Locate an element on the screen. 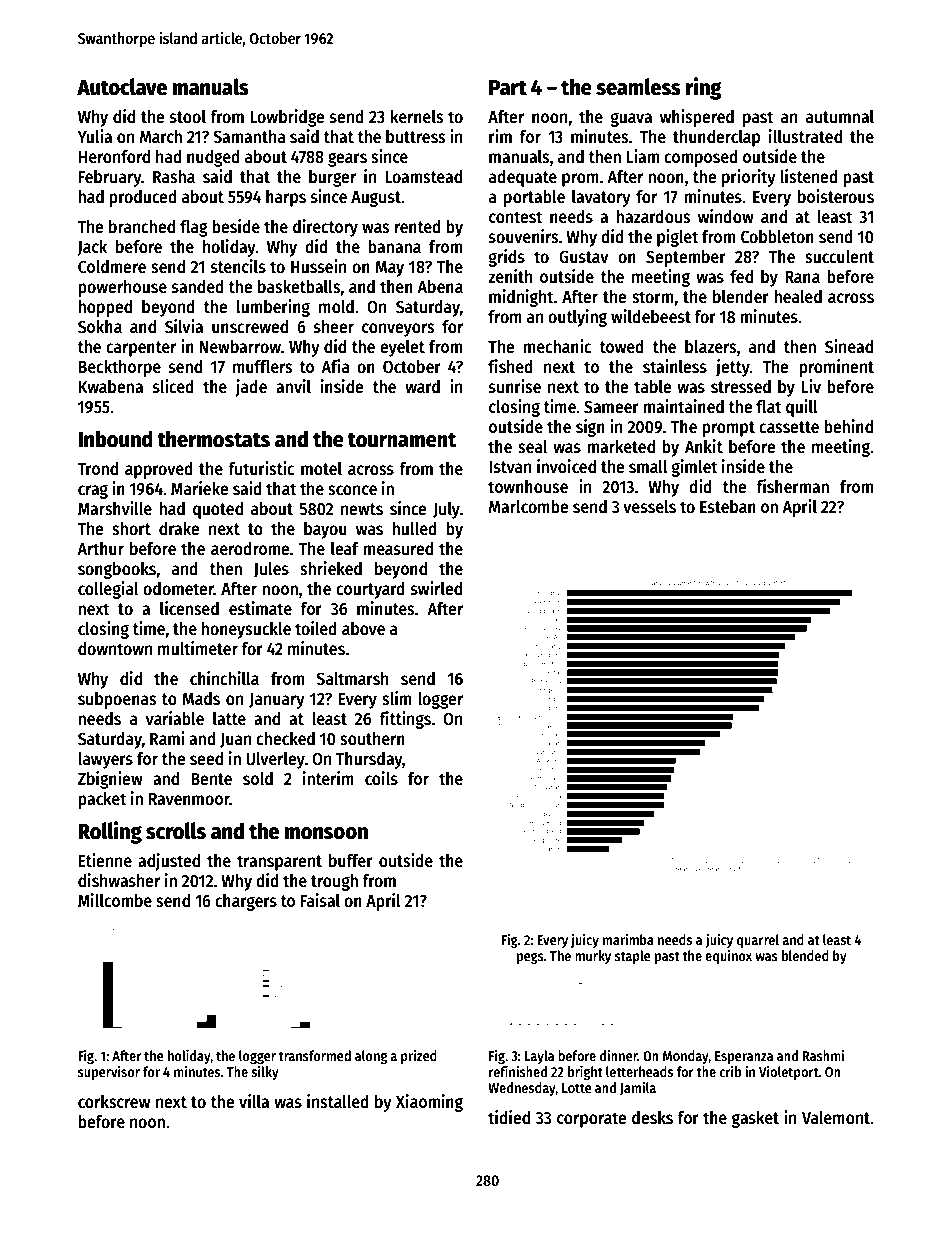 The width and height of the screenshot is (952, 1233). monsoon is located at coordinates (326, 833).
